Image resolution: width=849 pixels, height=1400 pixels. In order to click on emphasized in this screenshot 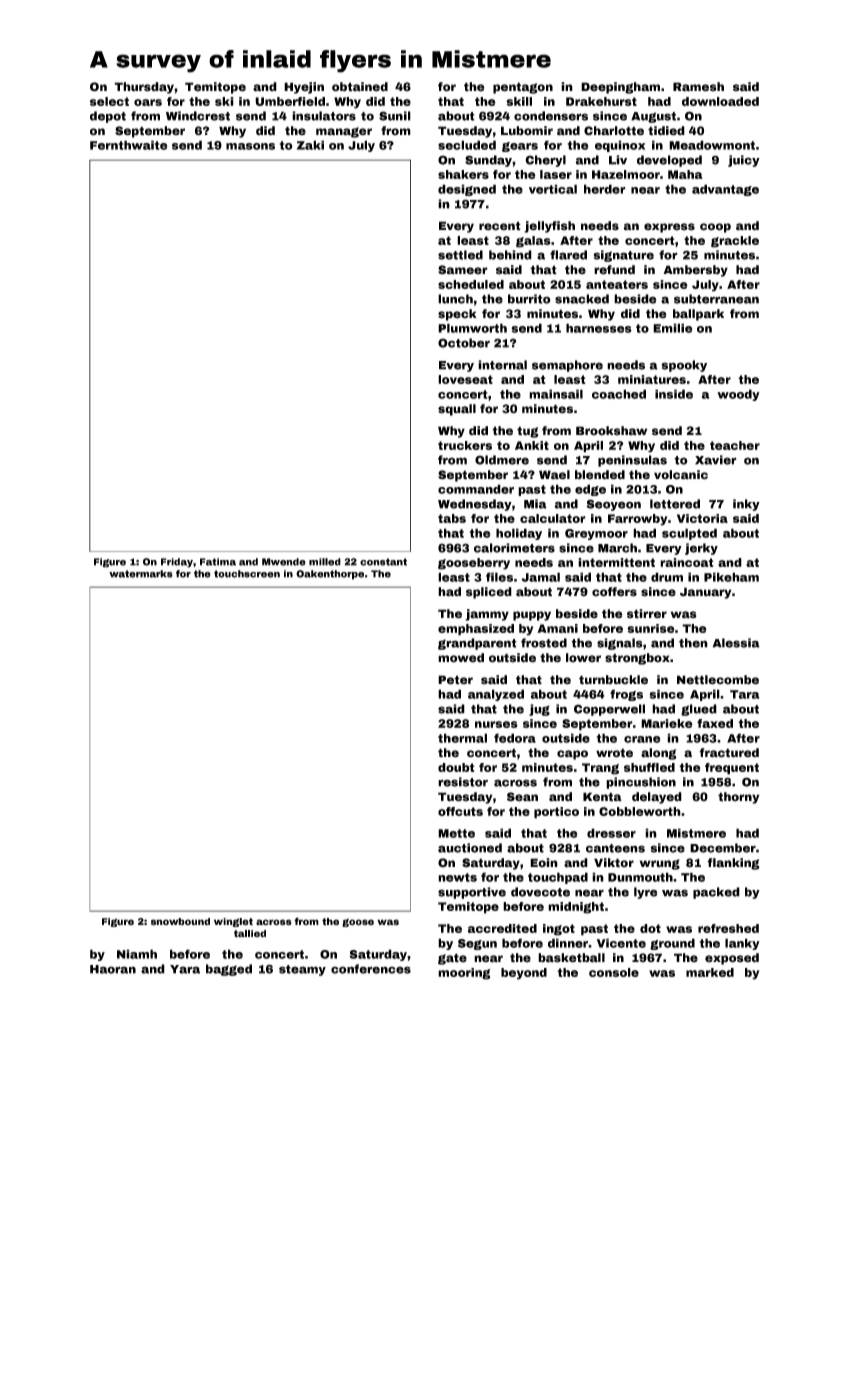, I will do `click(476, 630)`.
